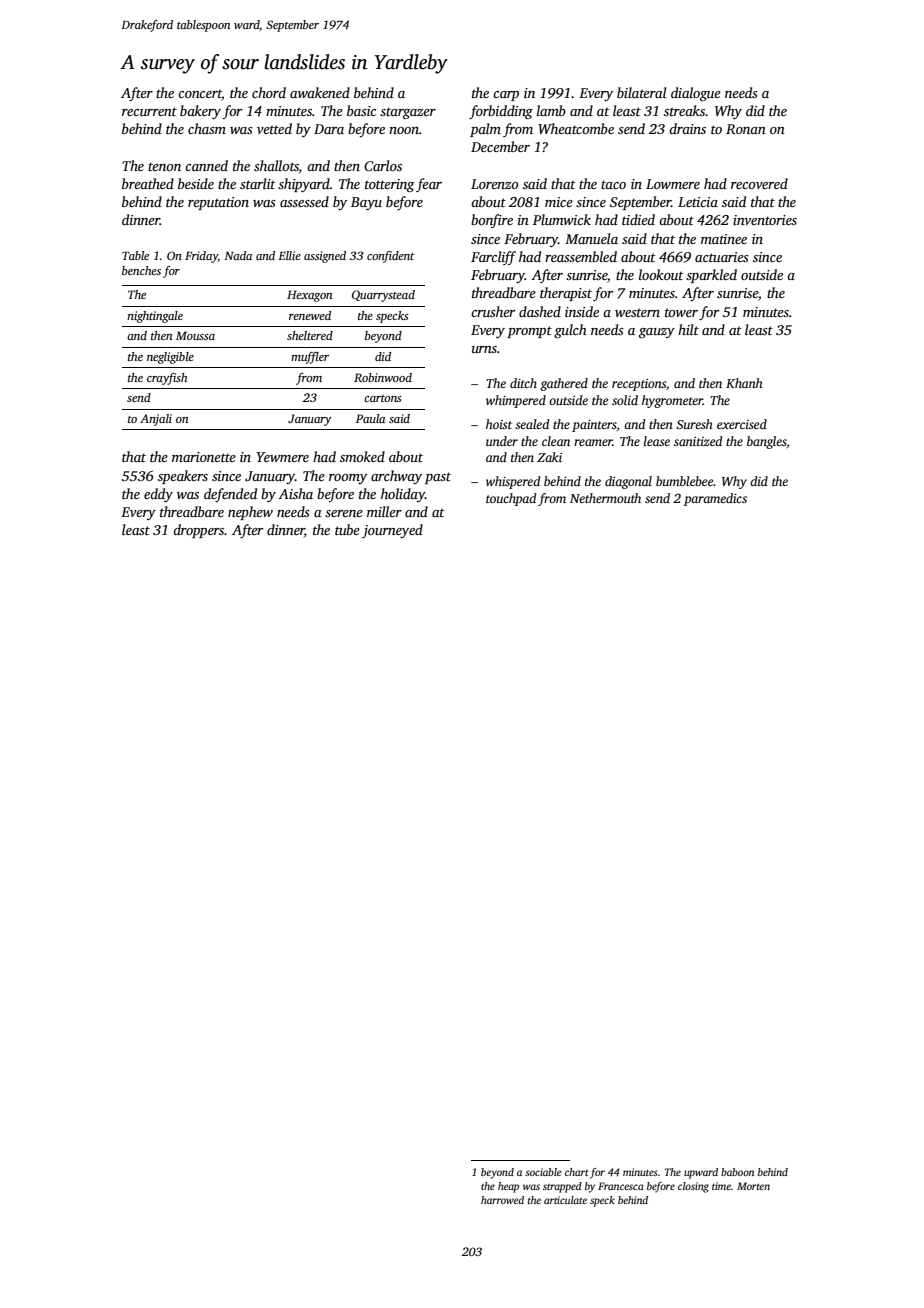 Image resolution: width=924 pixels, height=1308 pixels. What do you see at coordinates (508, 1187) in the screenshot?
I see `heap` at bounding box center [508, 1187].
